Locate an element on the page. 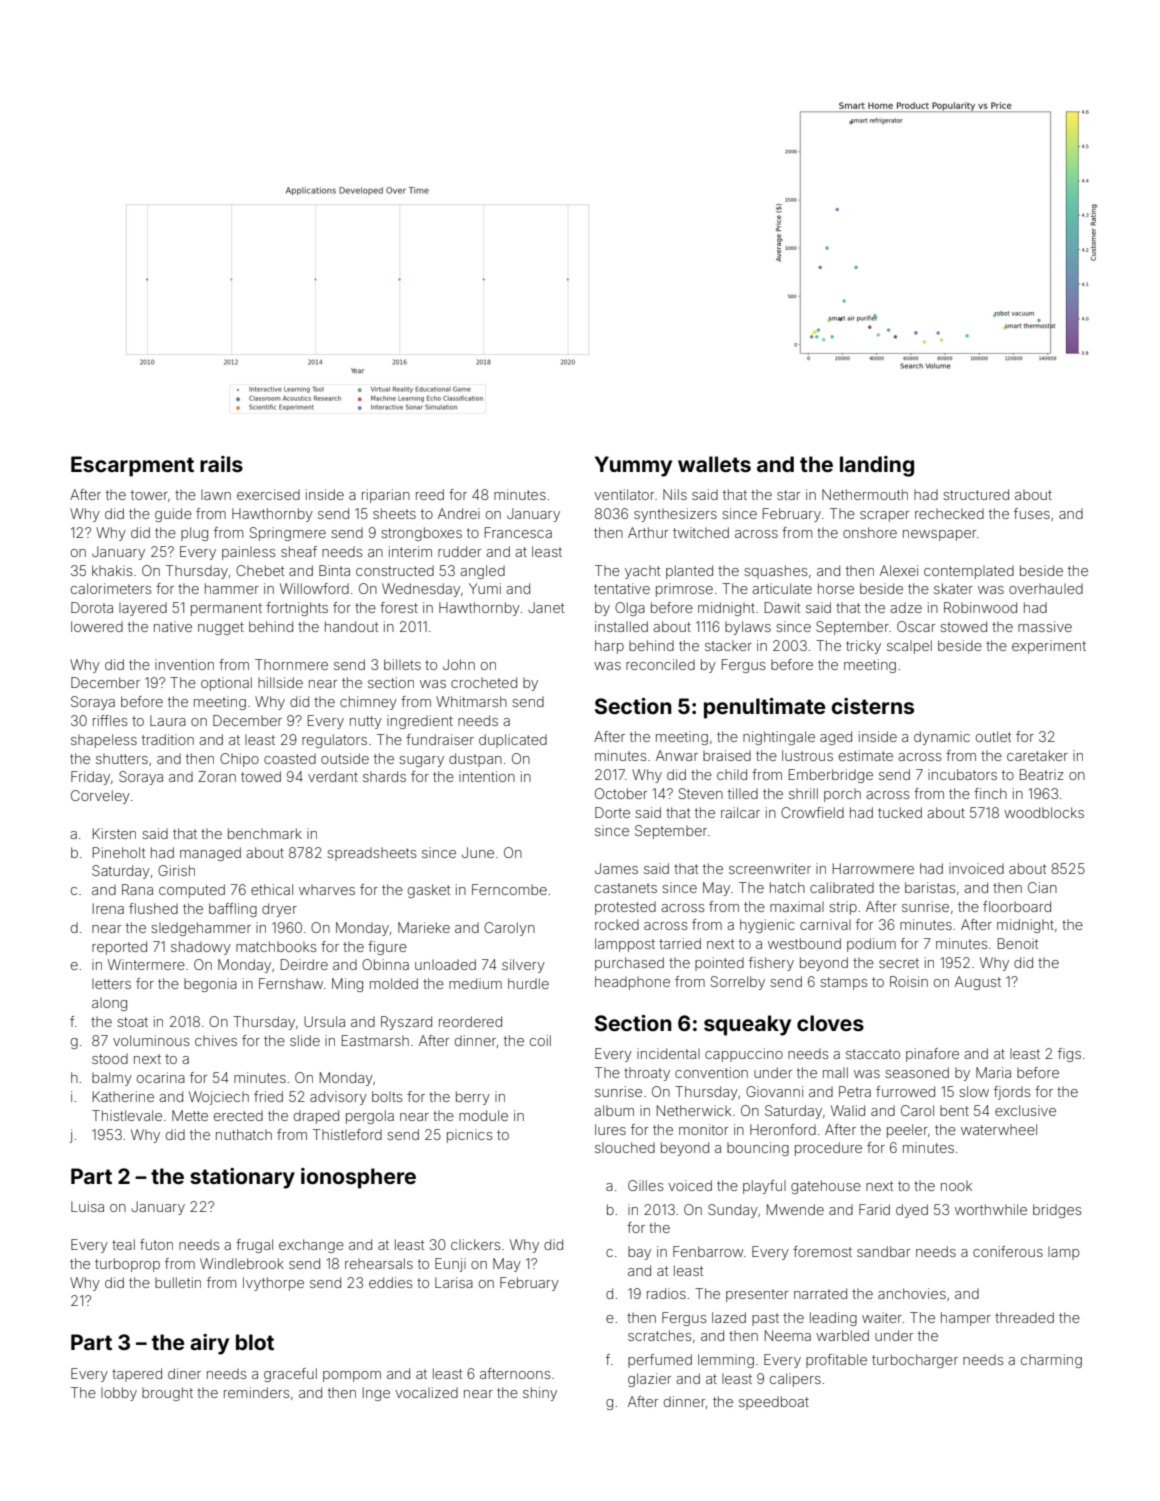 This page has height=1501, width=1160. brought is located at coordinates (167, 1394).
